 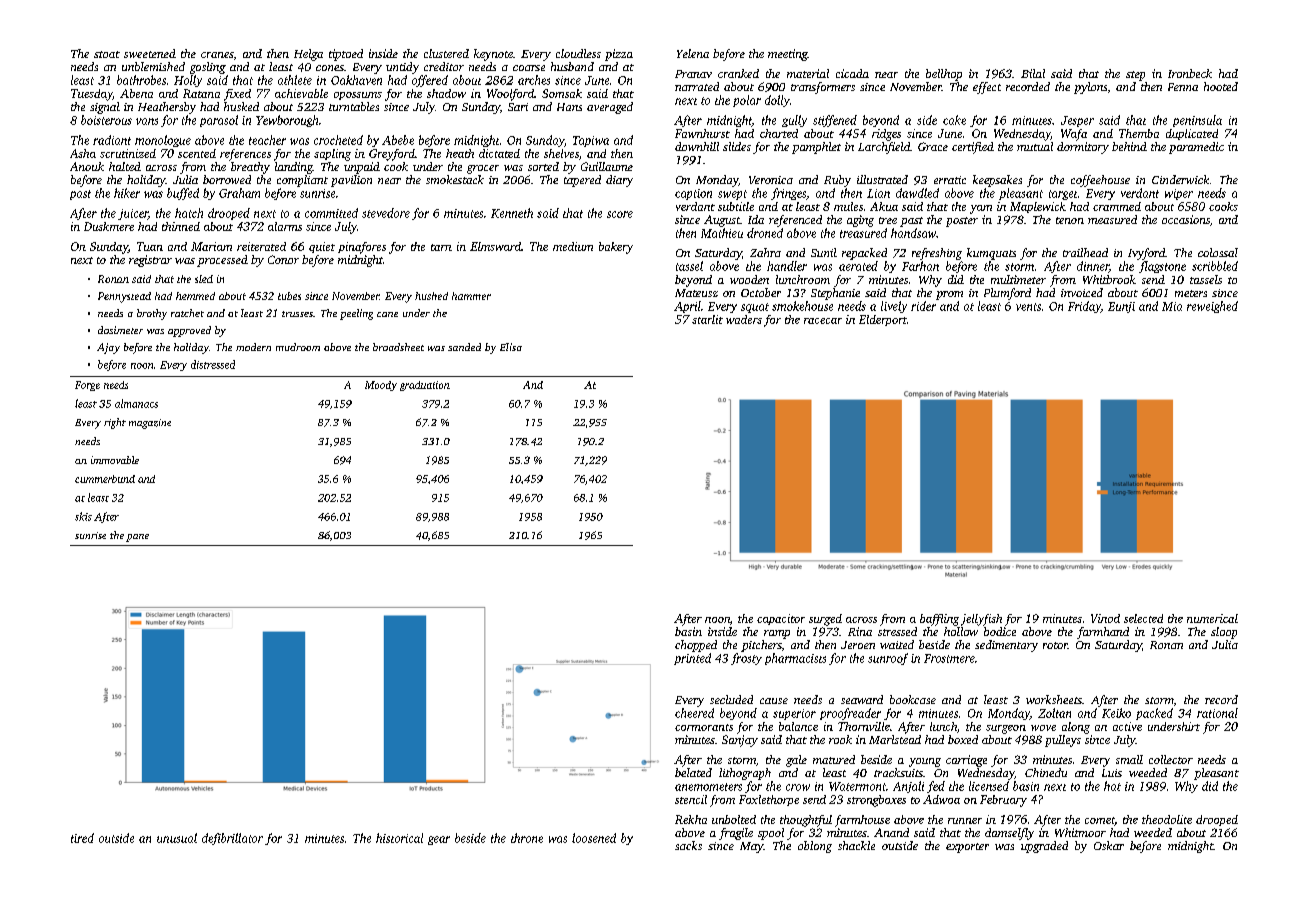 I want to click on Fawnhurst, so click(x=702, y=133).
